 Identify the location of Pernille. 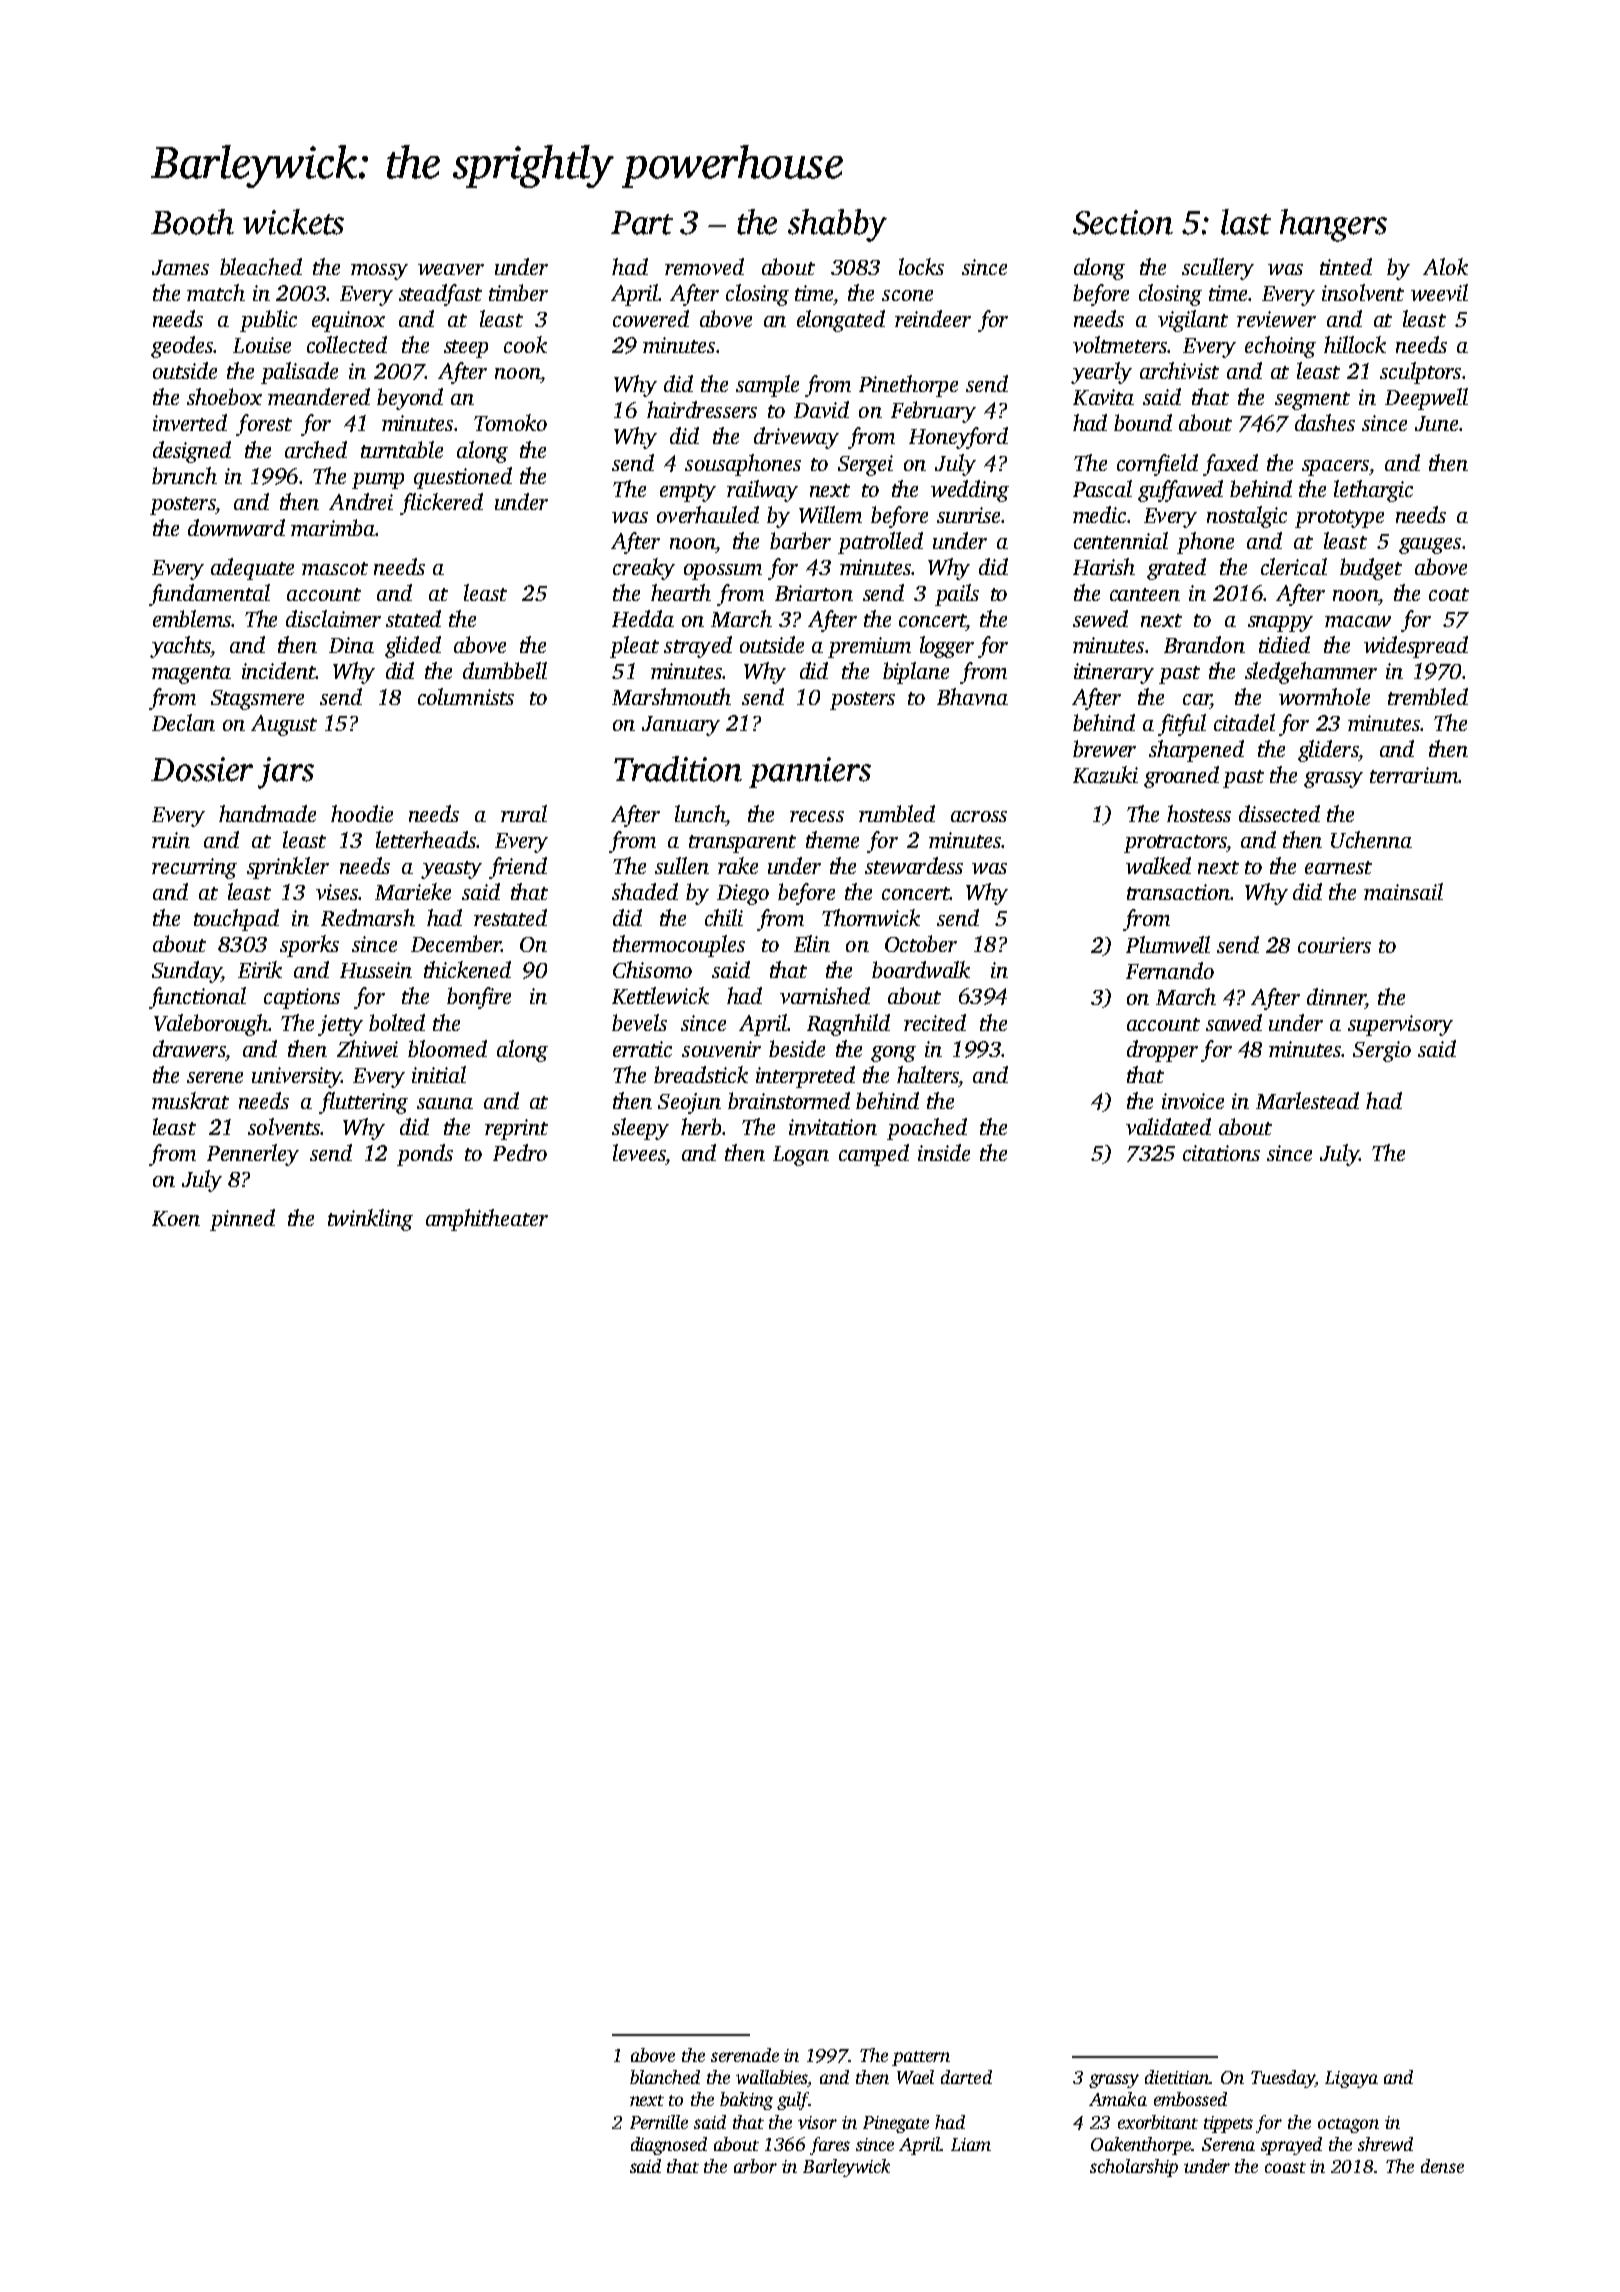
(659, 2122).
